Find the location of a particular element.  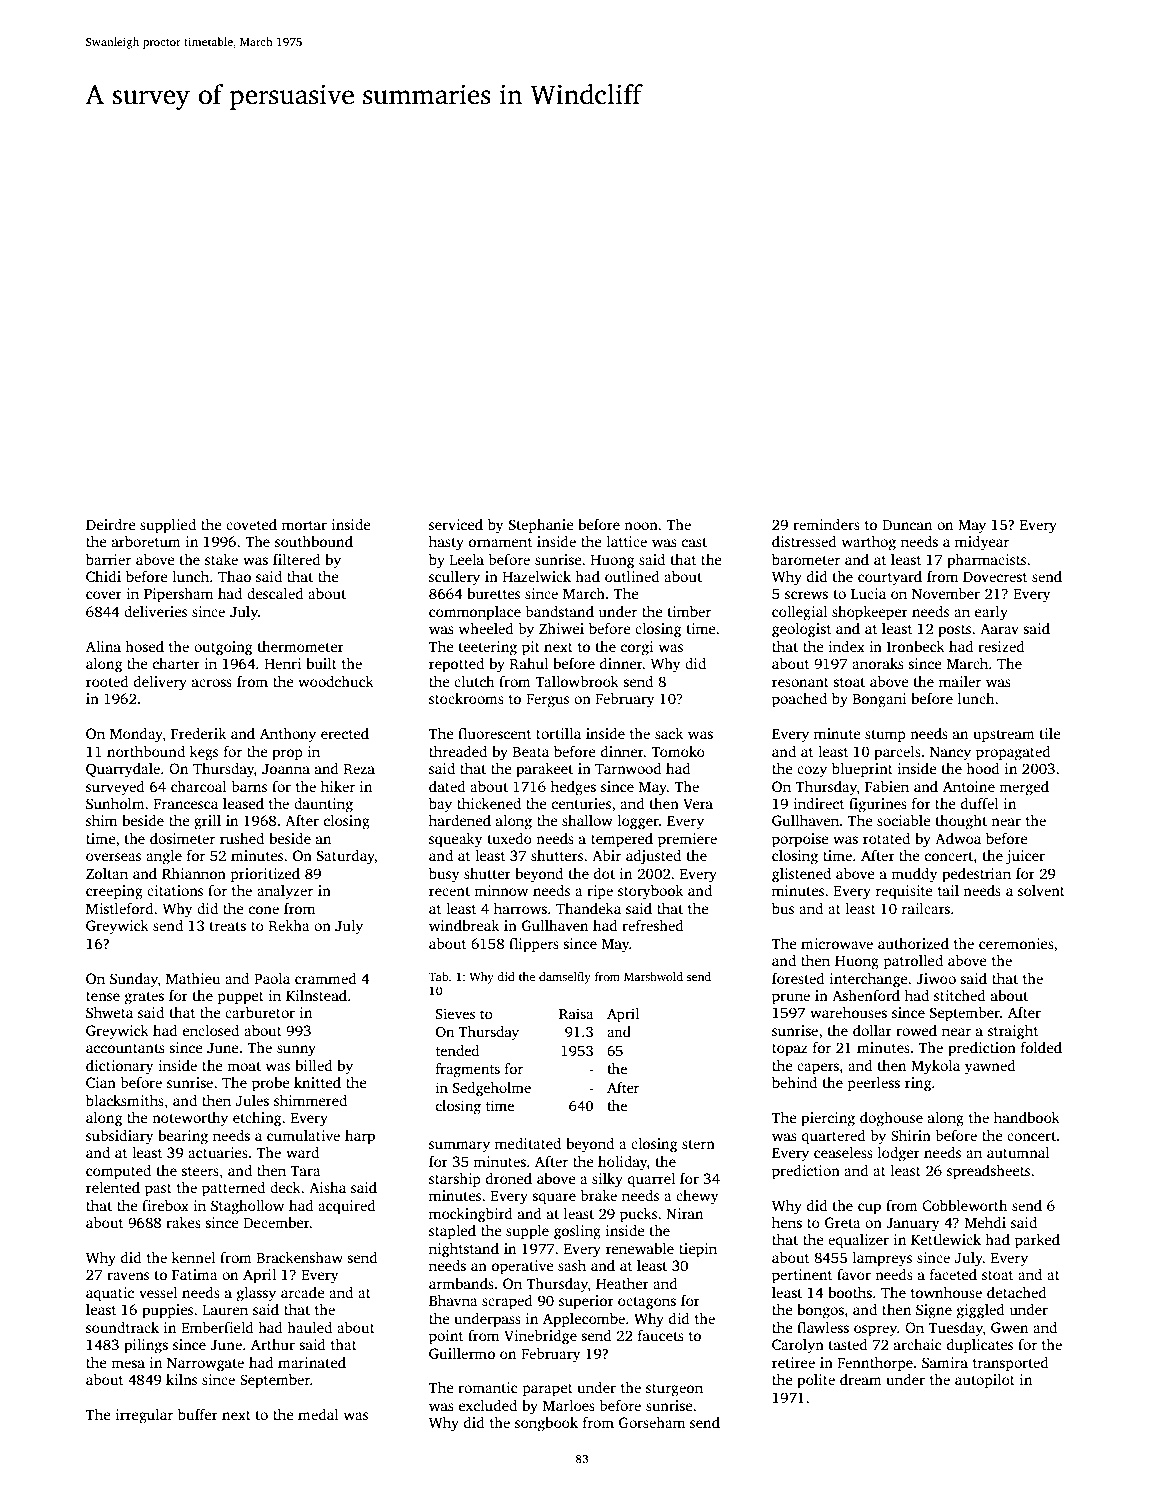

Stephanie is located at coordinates (541, 526).
